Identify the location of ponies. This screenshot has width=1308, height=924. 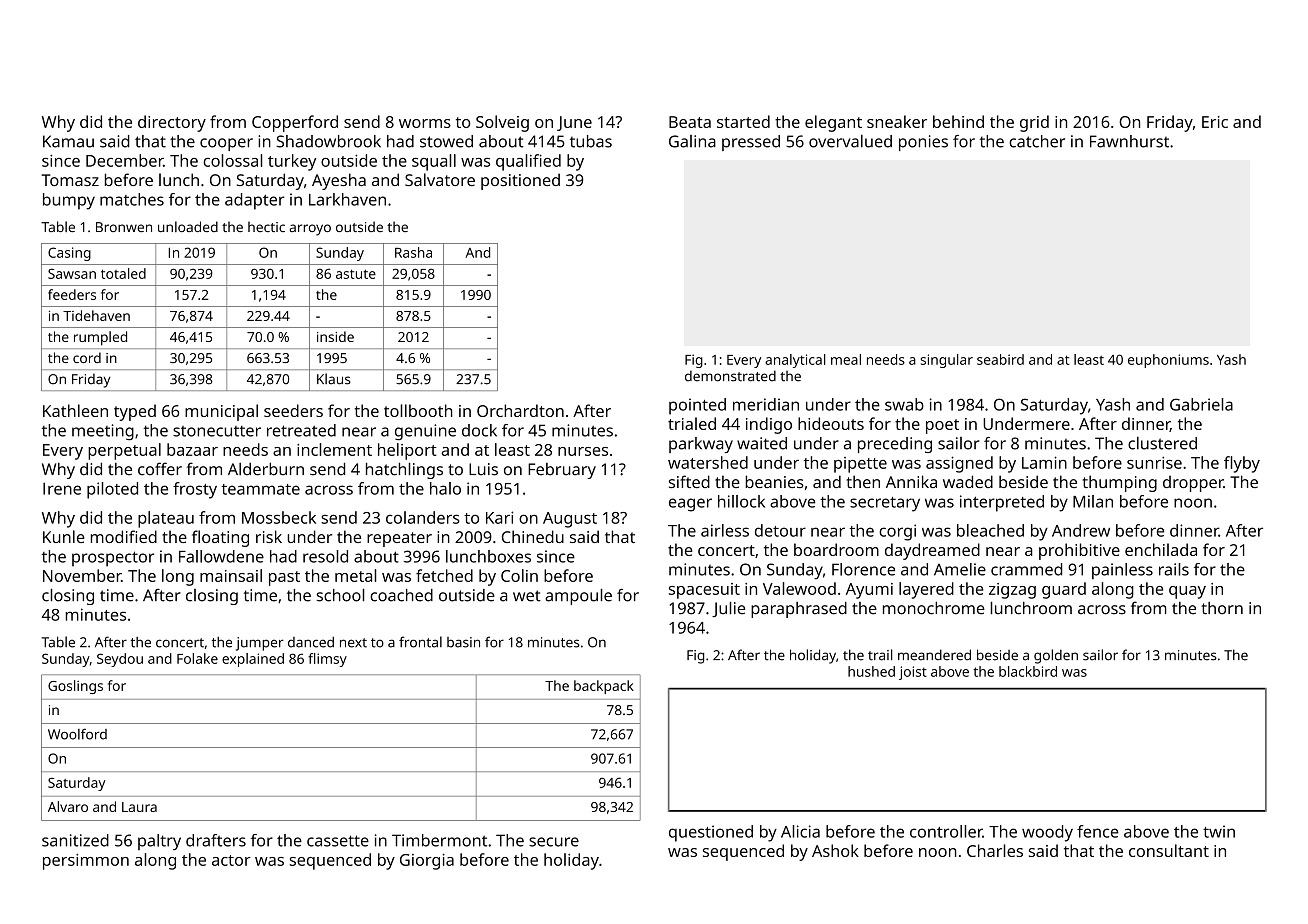
(923, 143).
